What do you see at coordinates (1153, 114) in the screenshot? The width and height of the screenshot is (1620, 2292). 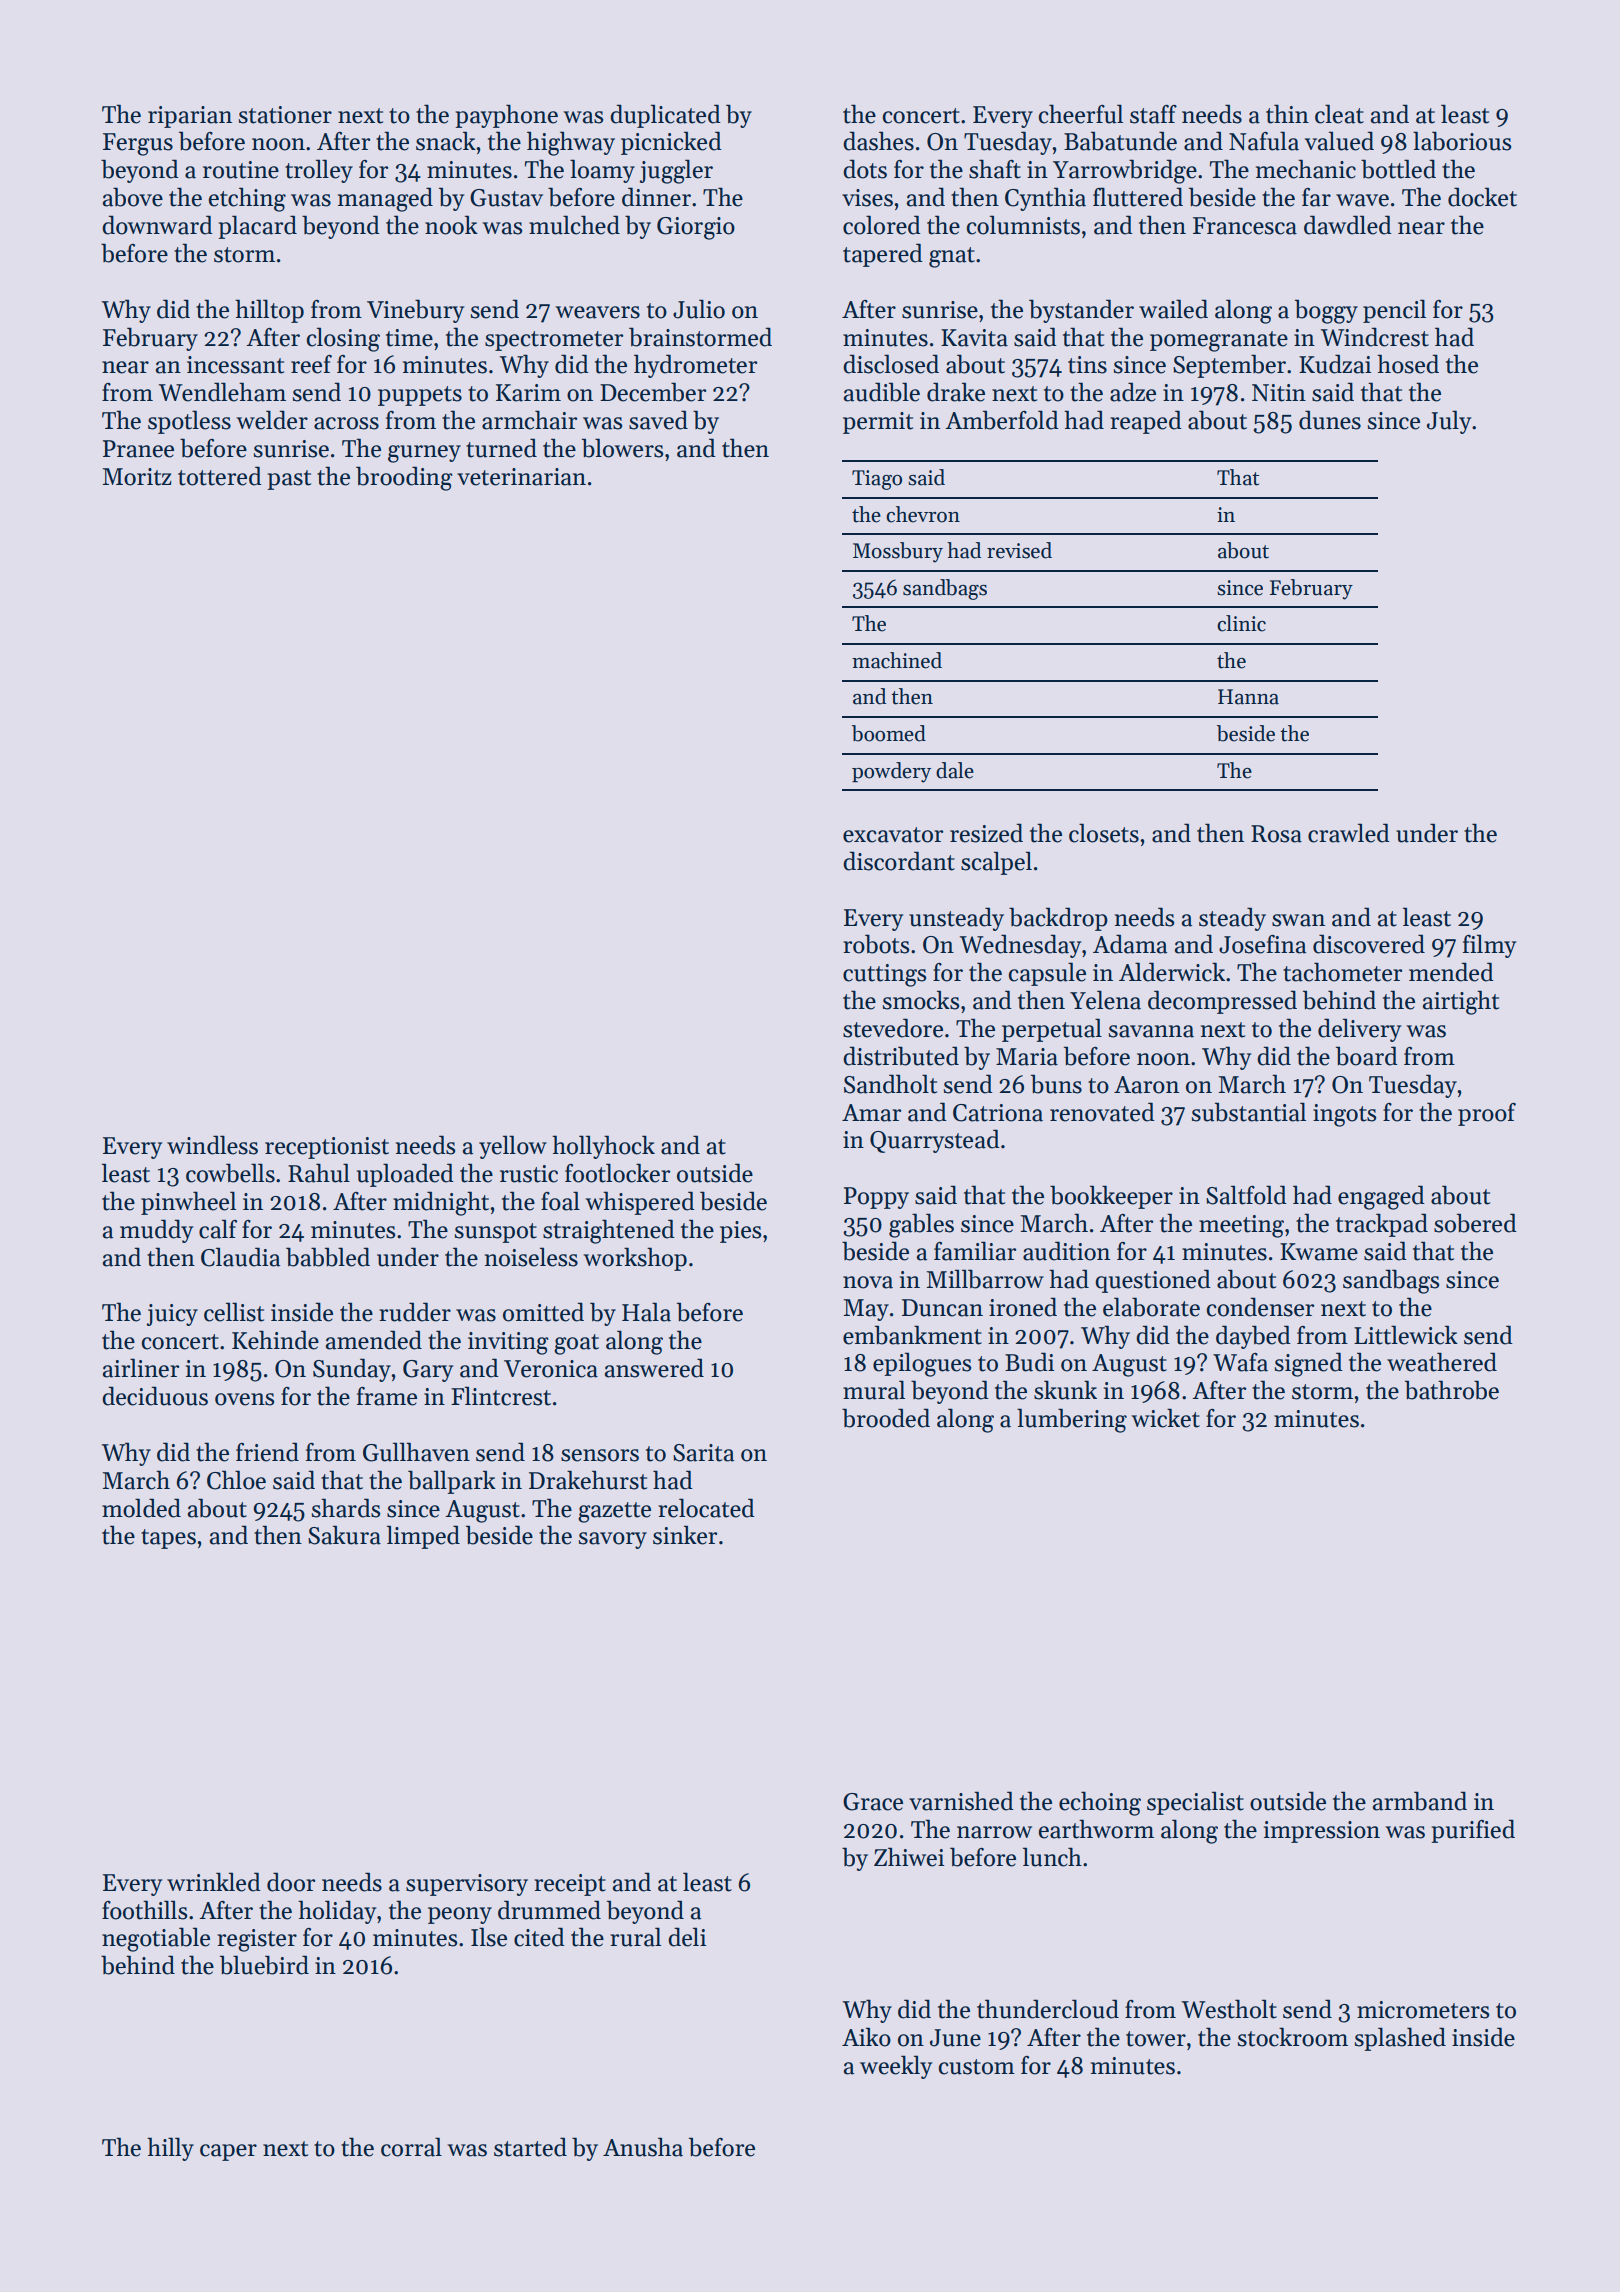 I see `staff` at bounding box center [1153, 114].
